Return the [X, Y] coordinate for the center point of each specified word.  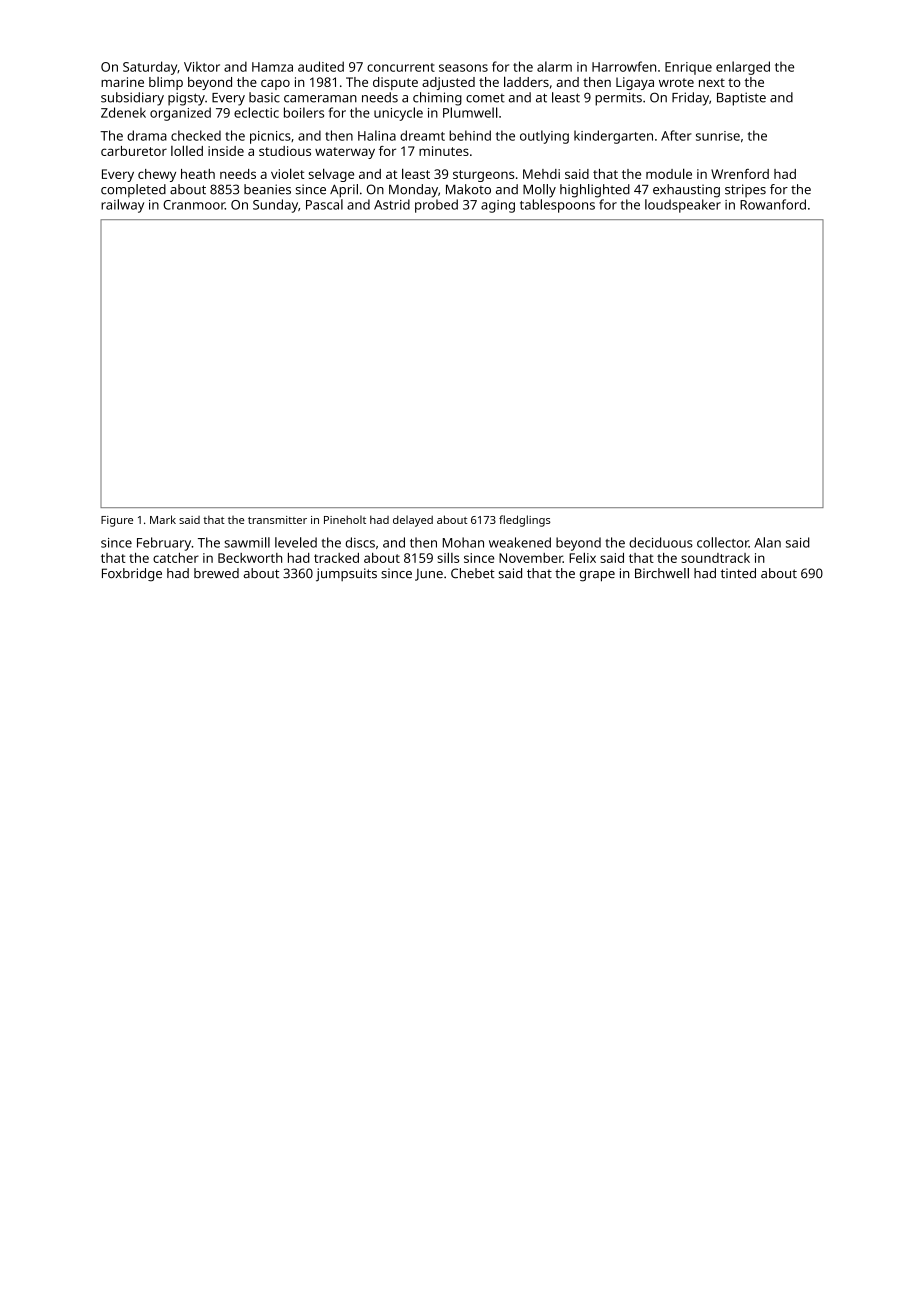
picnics [270, 137]
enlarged [743, 68]
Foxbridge [132, 575]
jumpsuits [346, 575]
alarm [554, 66]
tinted [738, 573]
